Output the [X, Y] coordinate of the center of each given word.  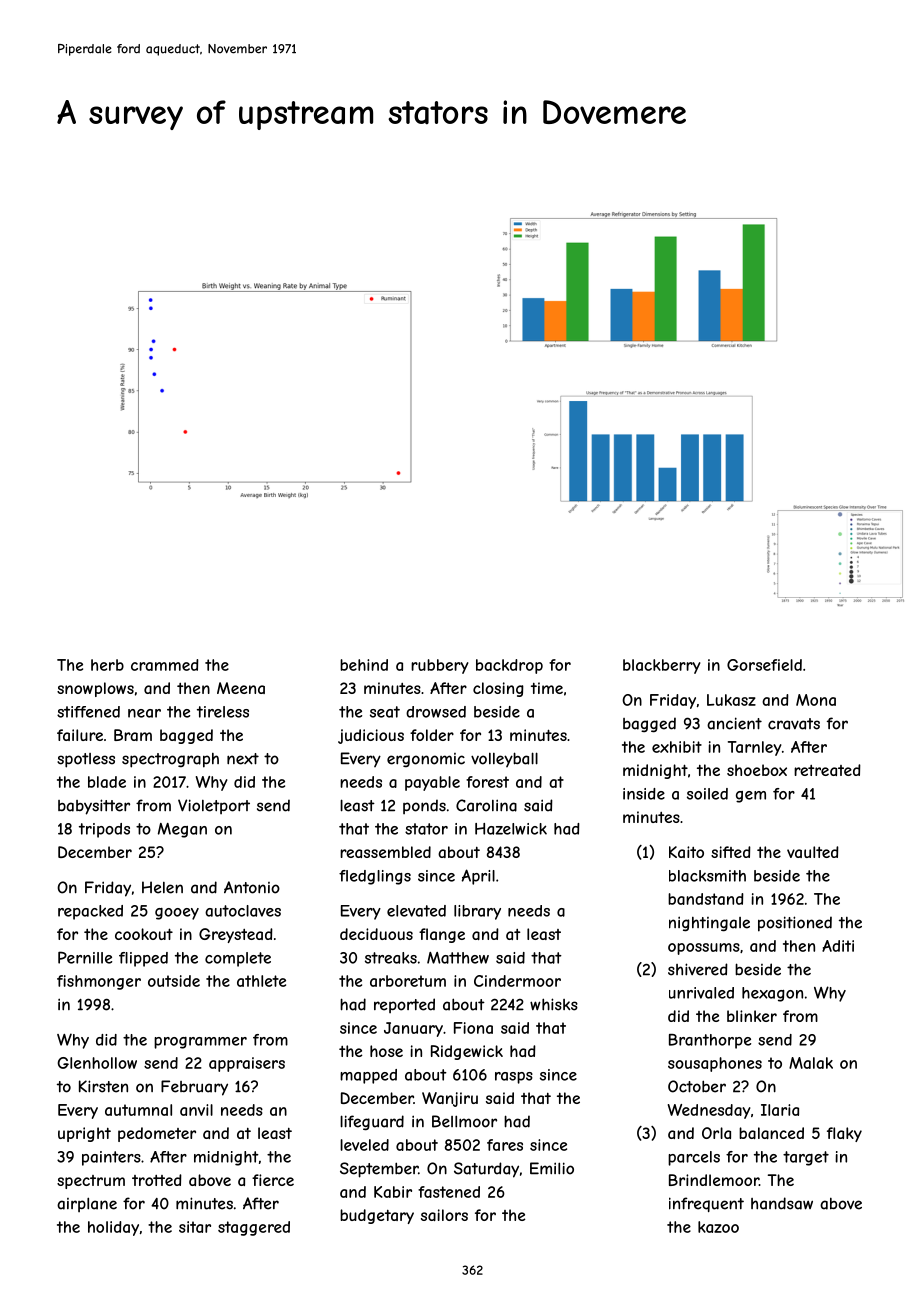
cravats [794, 724]
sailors [444, 1215]
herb [107, 665]
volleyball [504, 759]
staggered [254, 1228]
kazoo [718, 1227]
